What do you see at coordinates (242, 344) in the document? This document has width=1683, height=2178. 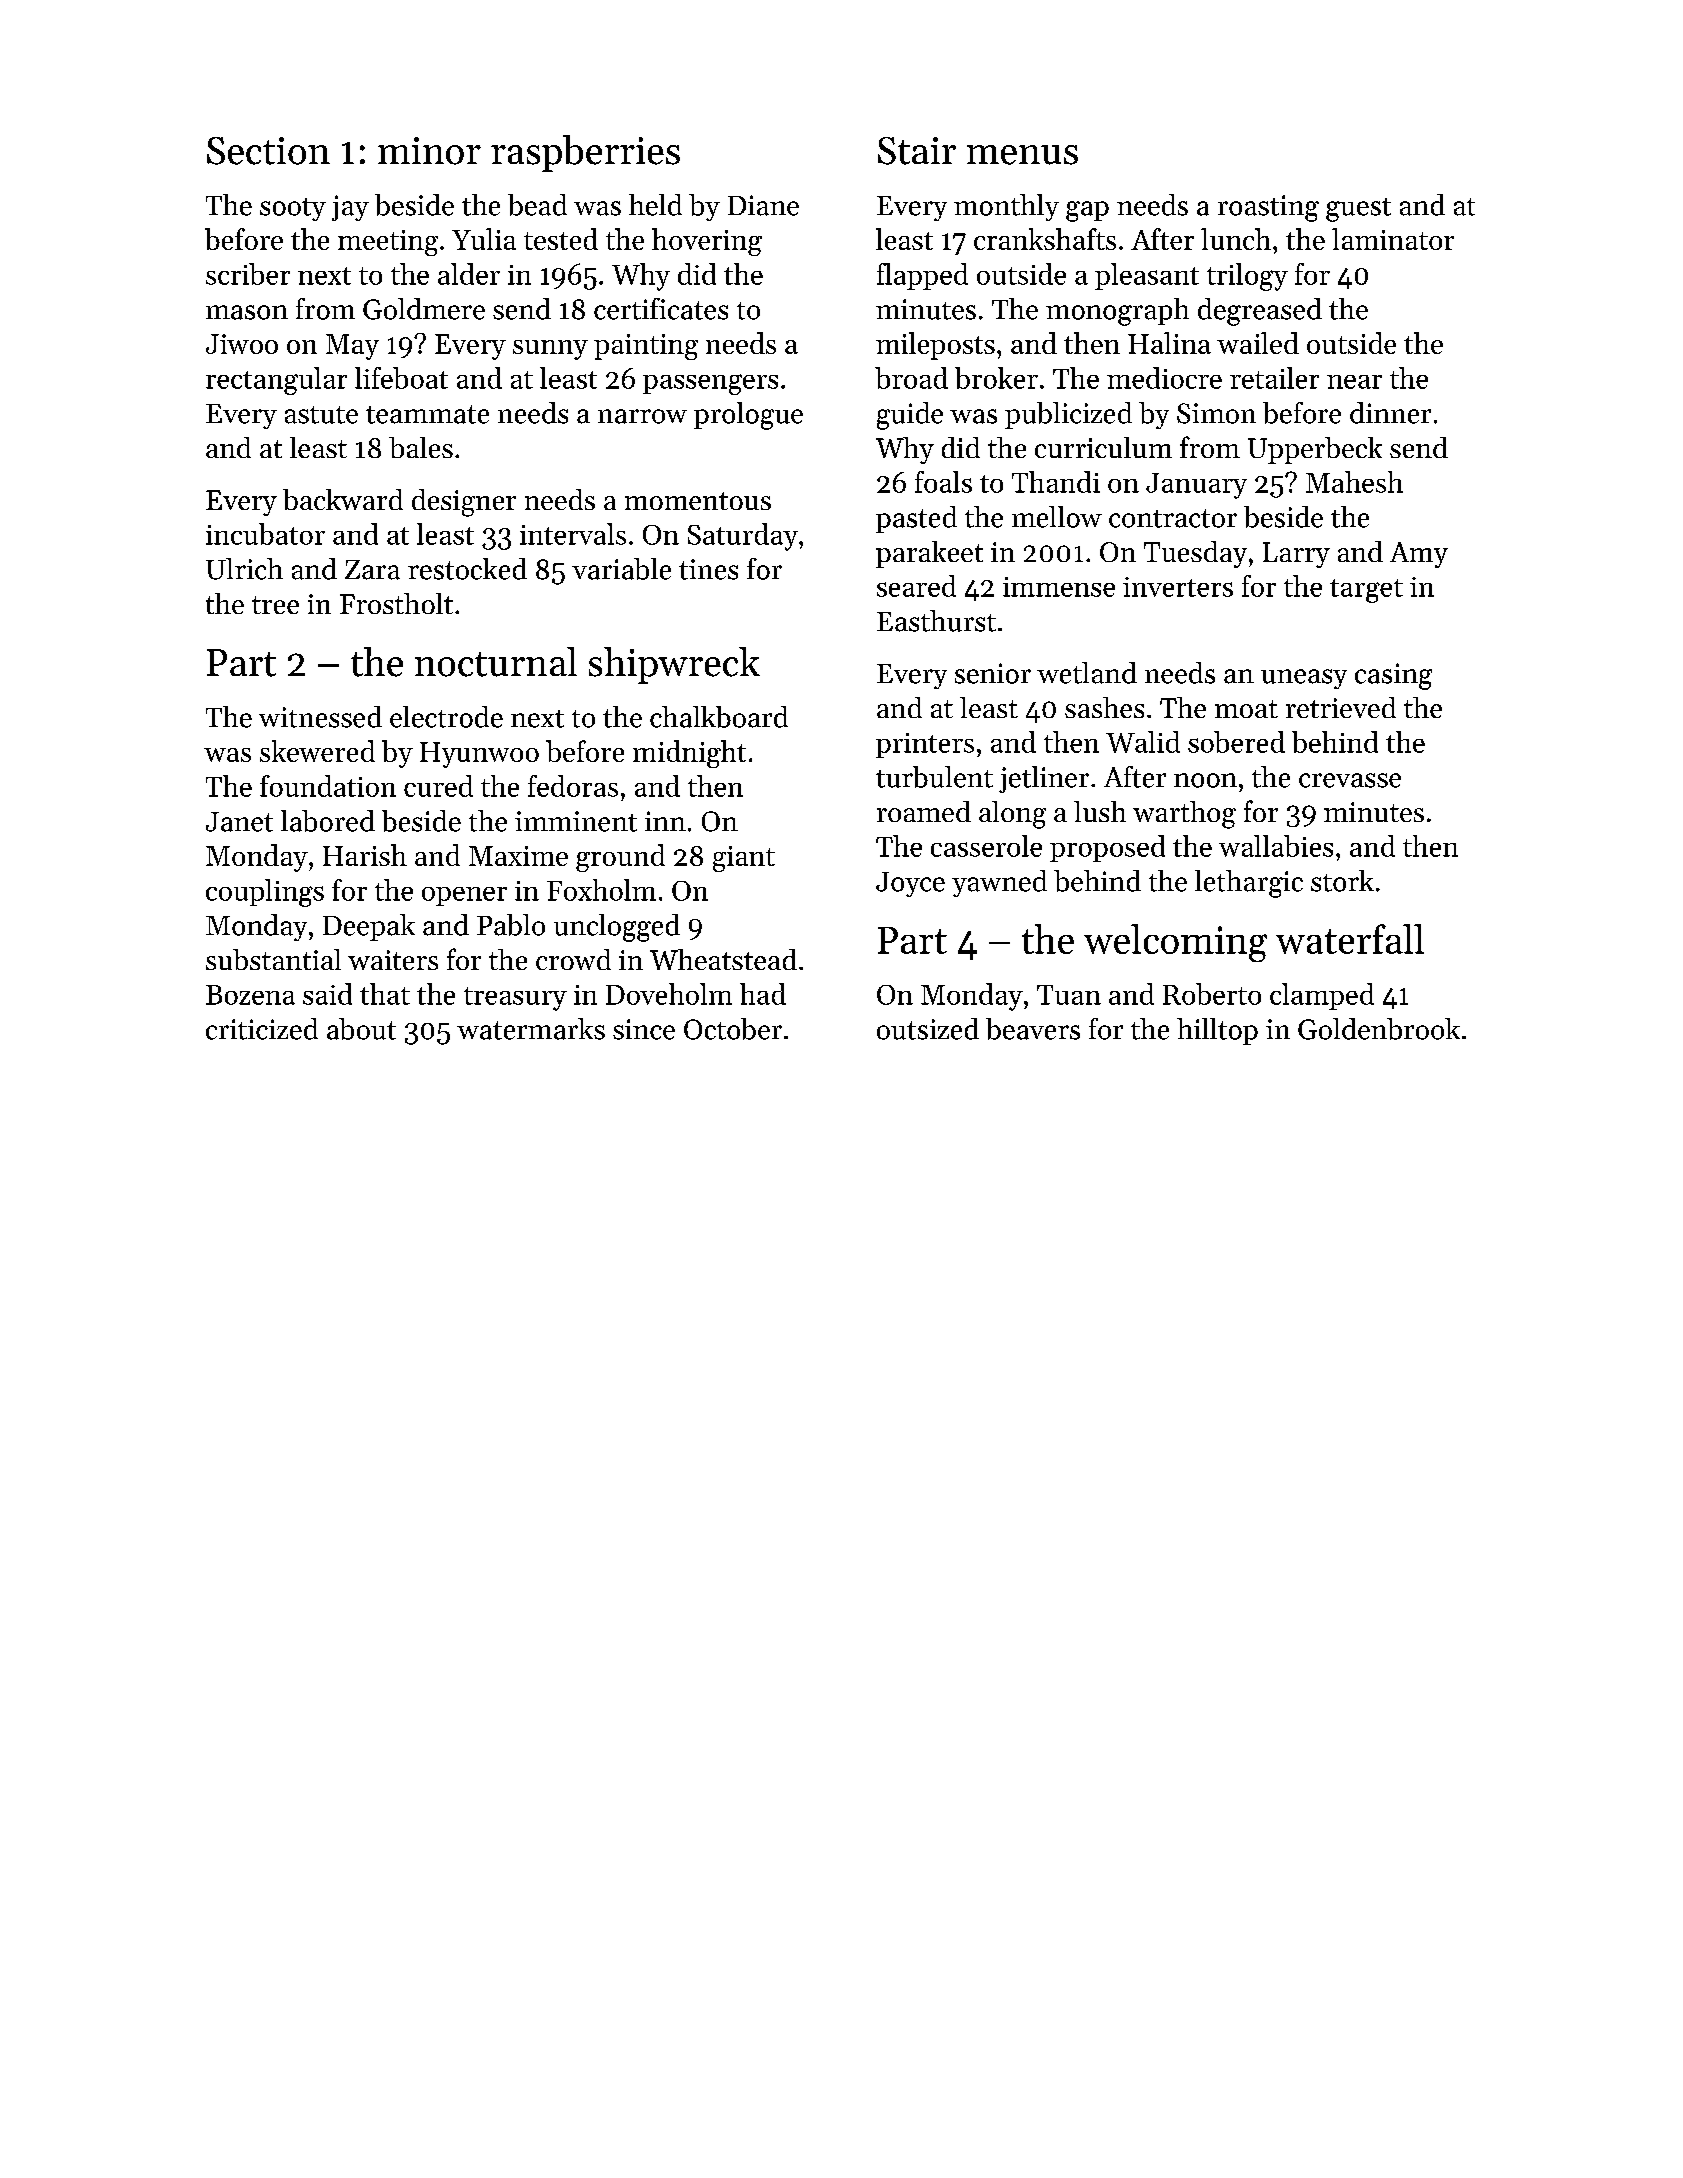 I see `Jiwoo` at bounding box center [242, 344].
